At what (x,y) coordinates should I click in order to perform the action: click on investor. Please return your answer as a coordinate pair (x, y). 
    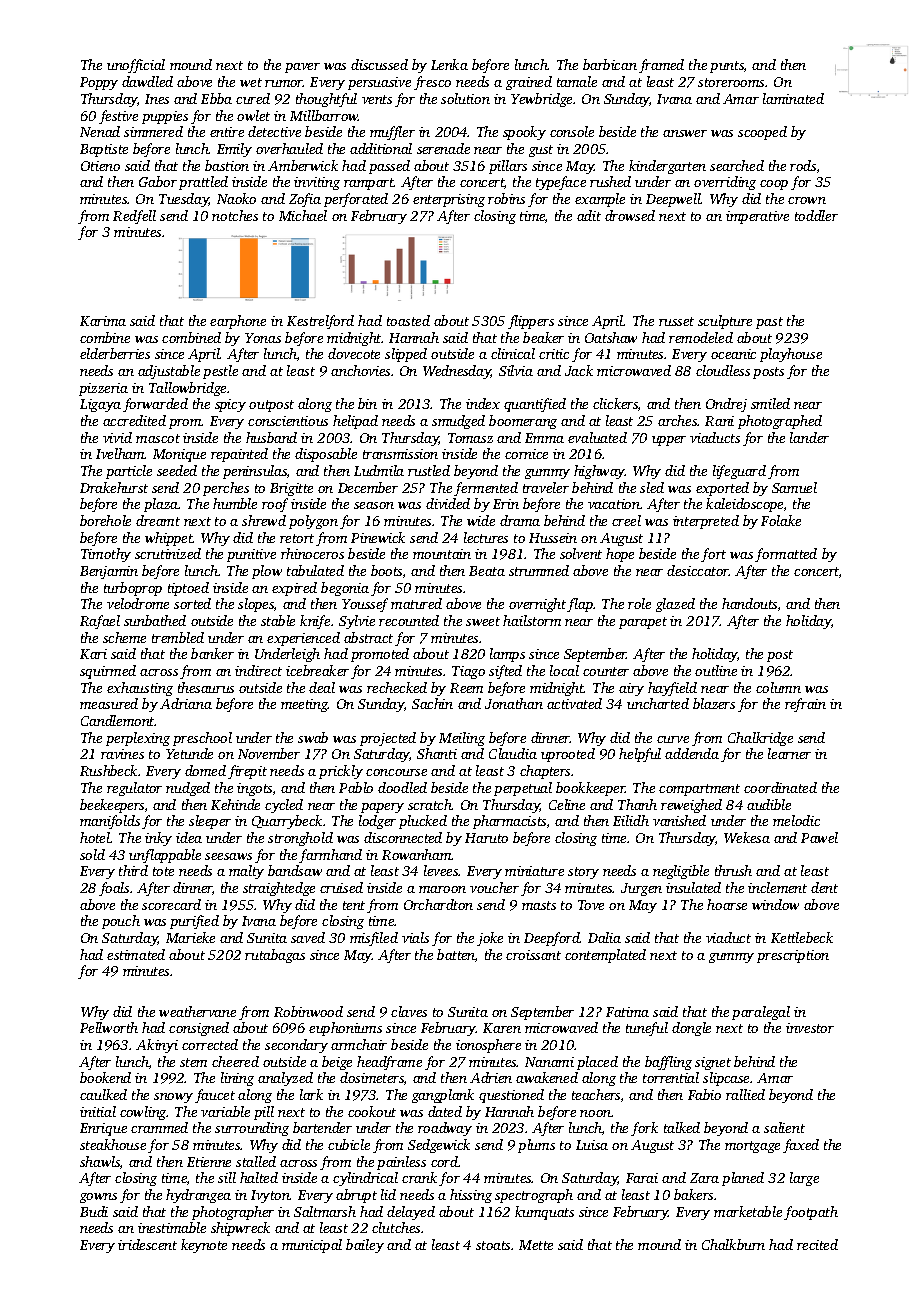
    Looking at the image, I should click on (810, 1028).
